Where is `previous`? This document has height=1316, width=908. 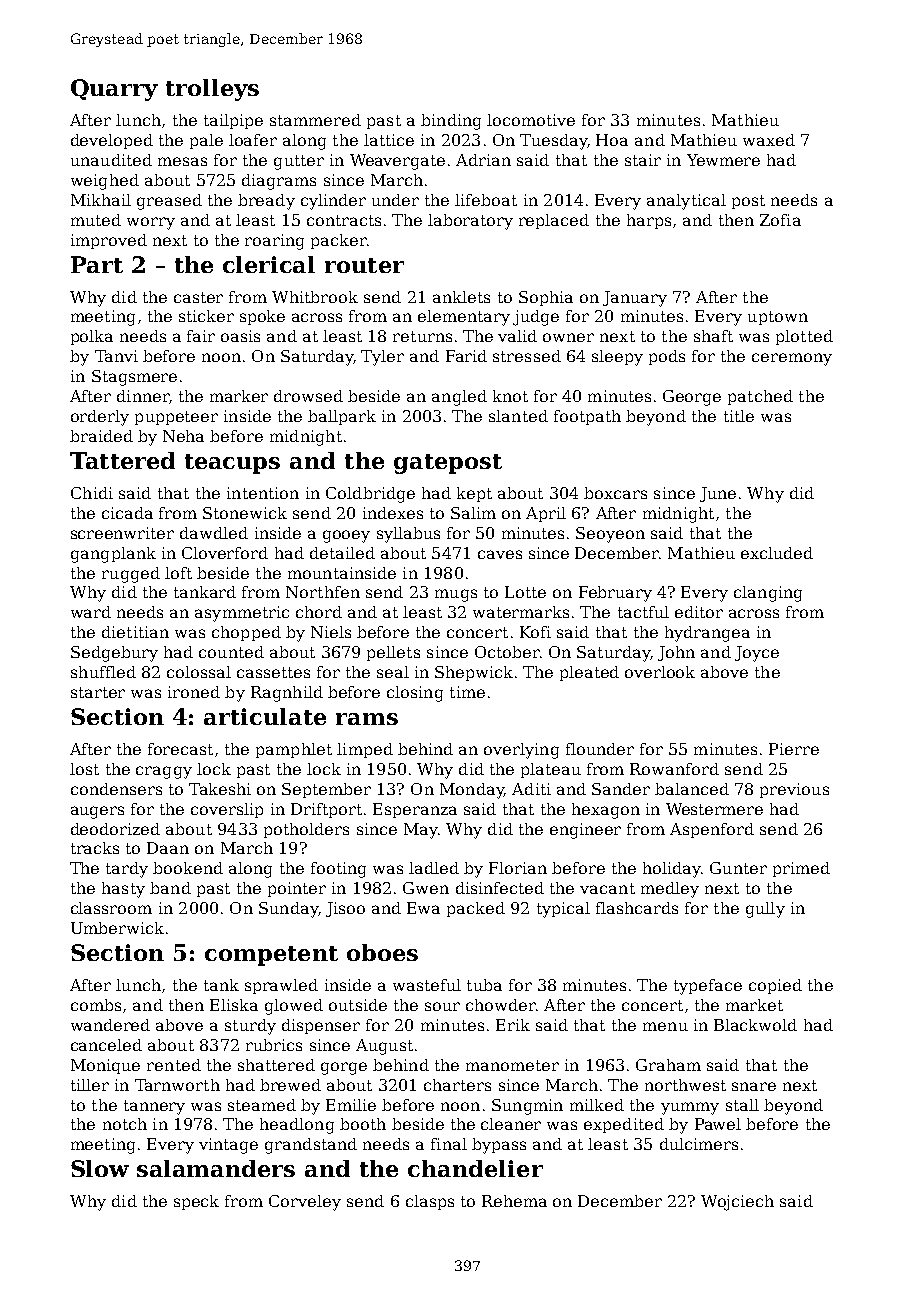 previous is located at coordinates (794, 790).
